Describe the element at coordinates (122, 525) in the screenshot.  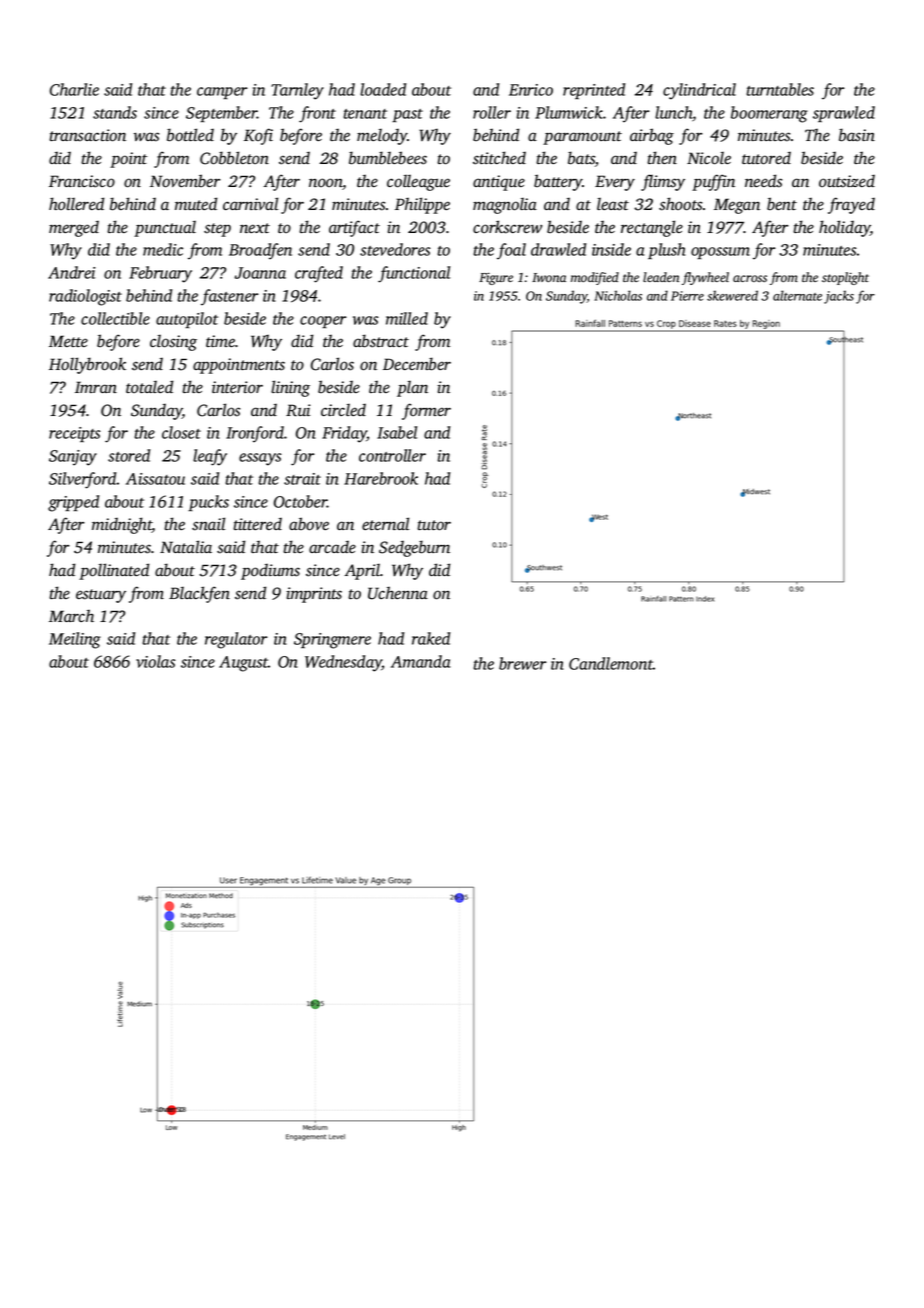
I see `midnight` at that location.
